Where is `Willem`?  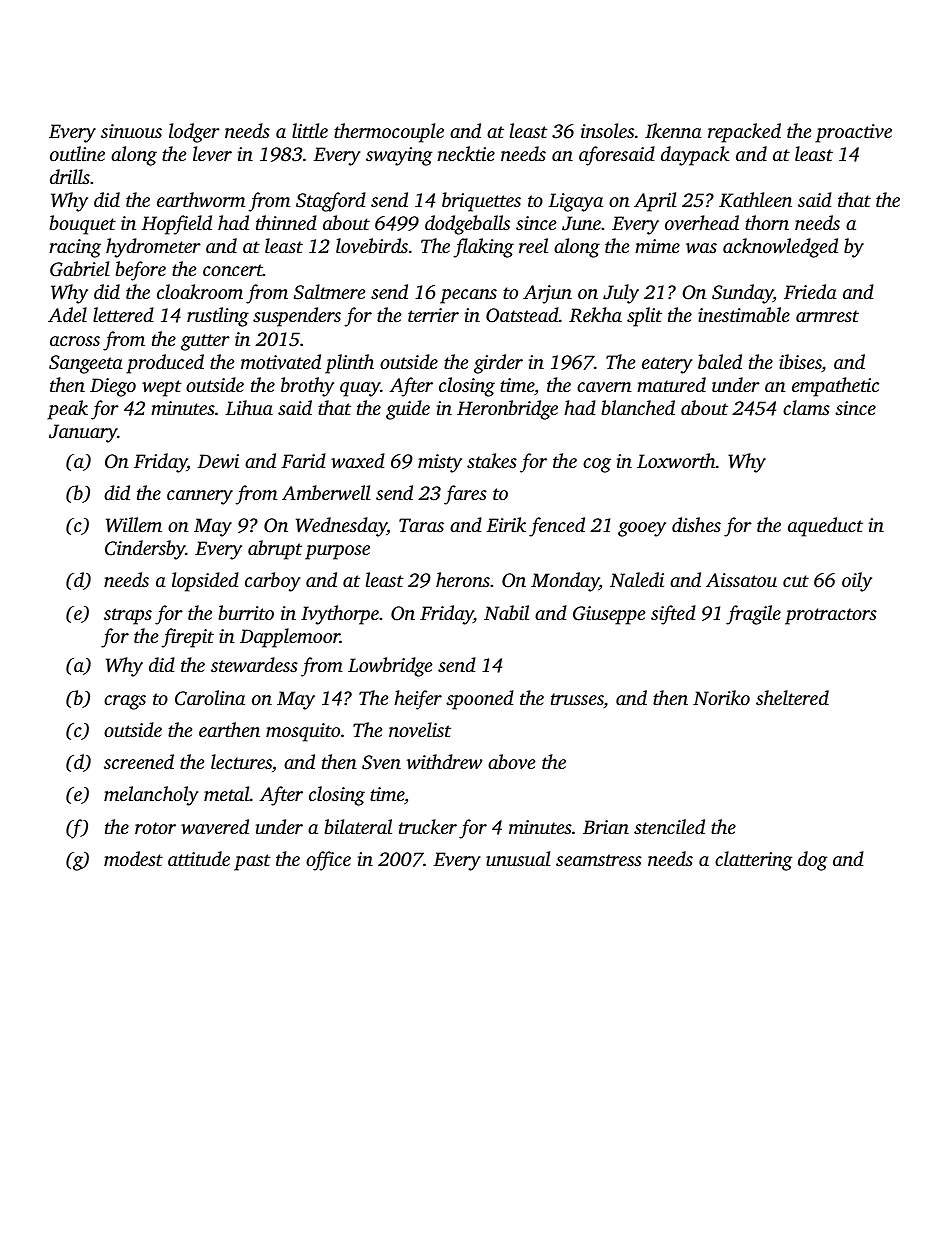
Willem is located at coordinates (134, 525).
